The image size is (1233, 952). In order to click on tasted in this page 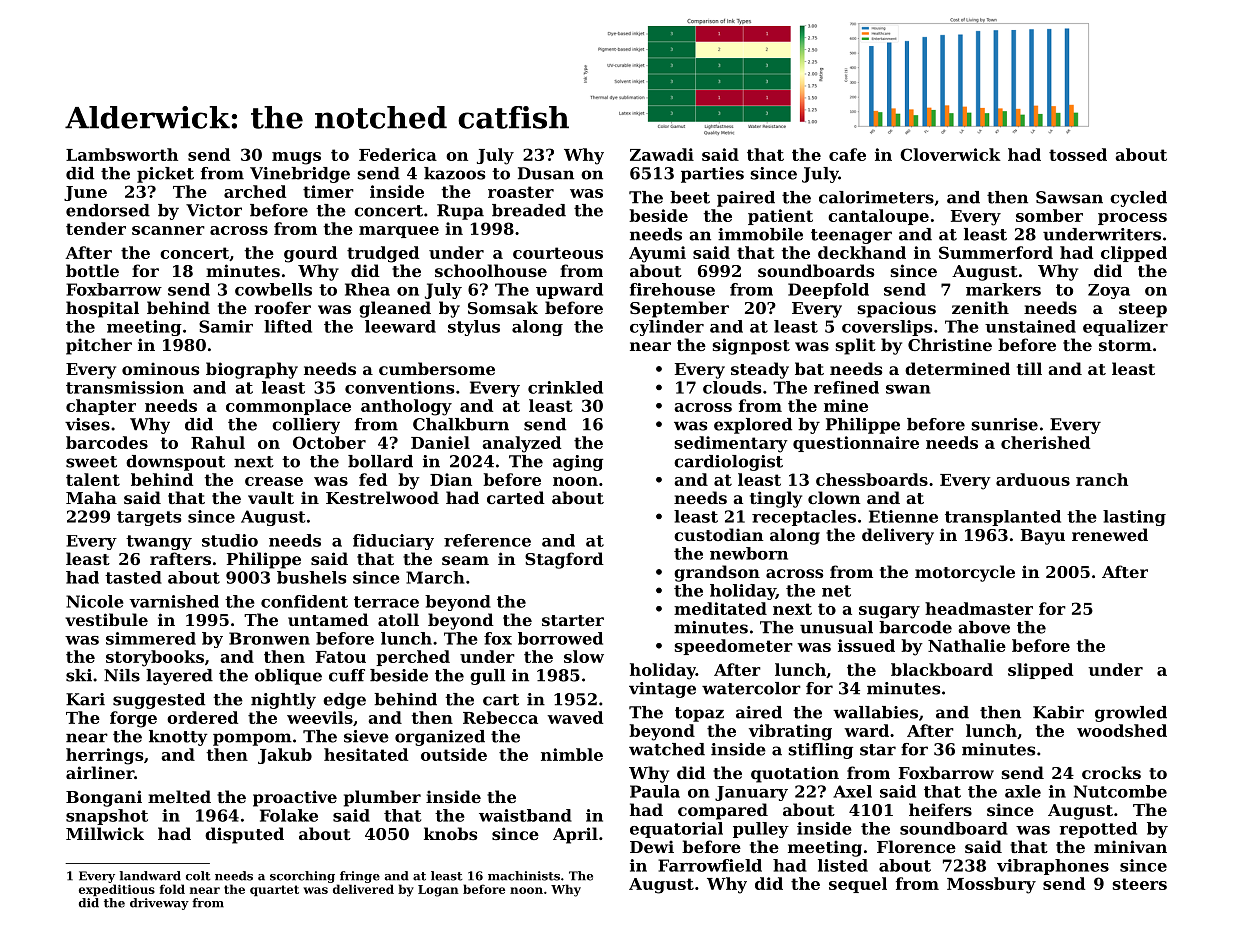, I will do `click(133, 577)`.
